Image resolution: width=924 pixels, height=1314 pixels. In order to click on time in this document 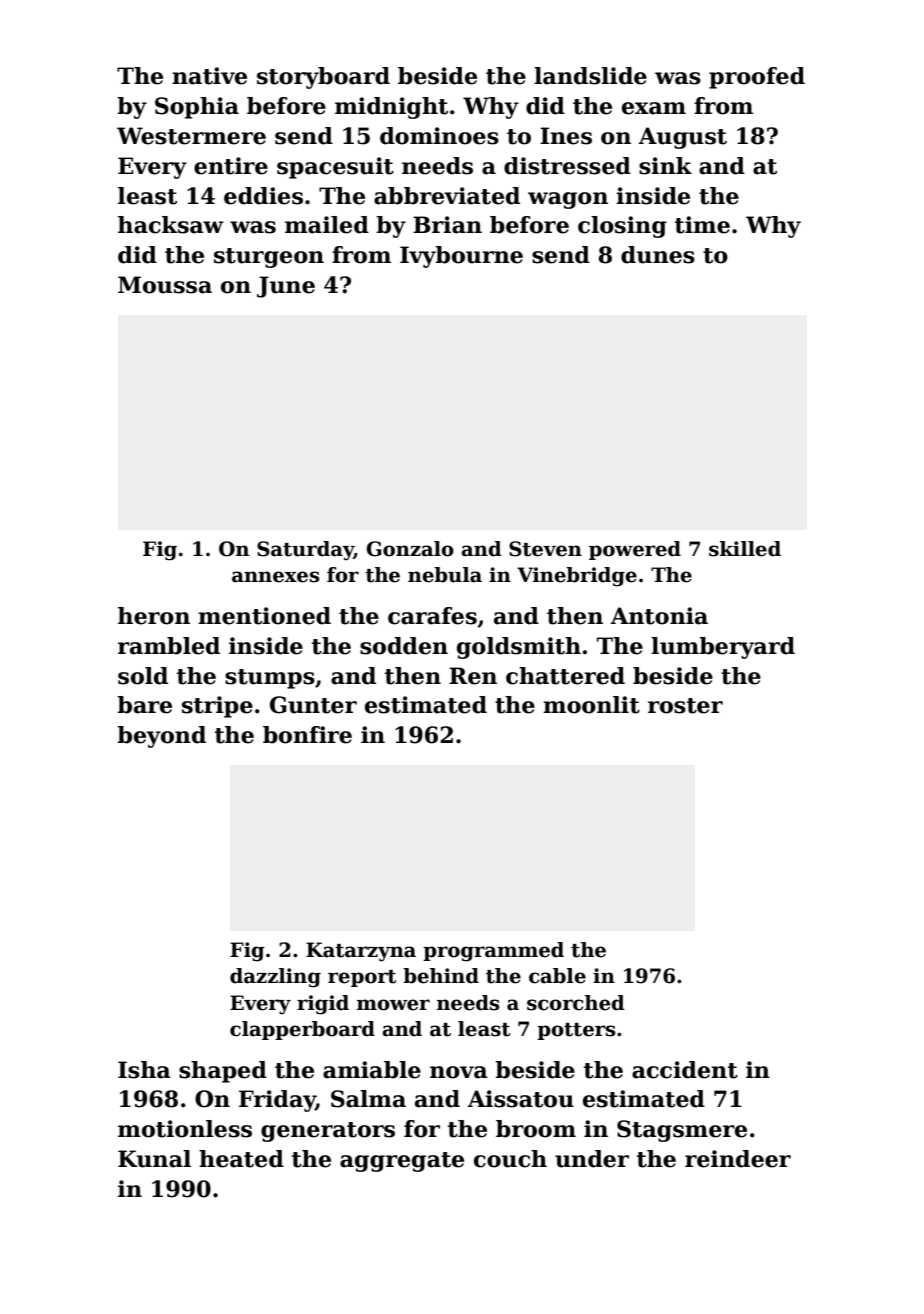, I will do `click(702, 225)`.
